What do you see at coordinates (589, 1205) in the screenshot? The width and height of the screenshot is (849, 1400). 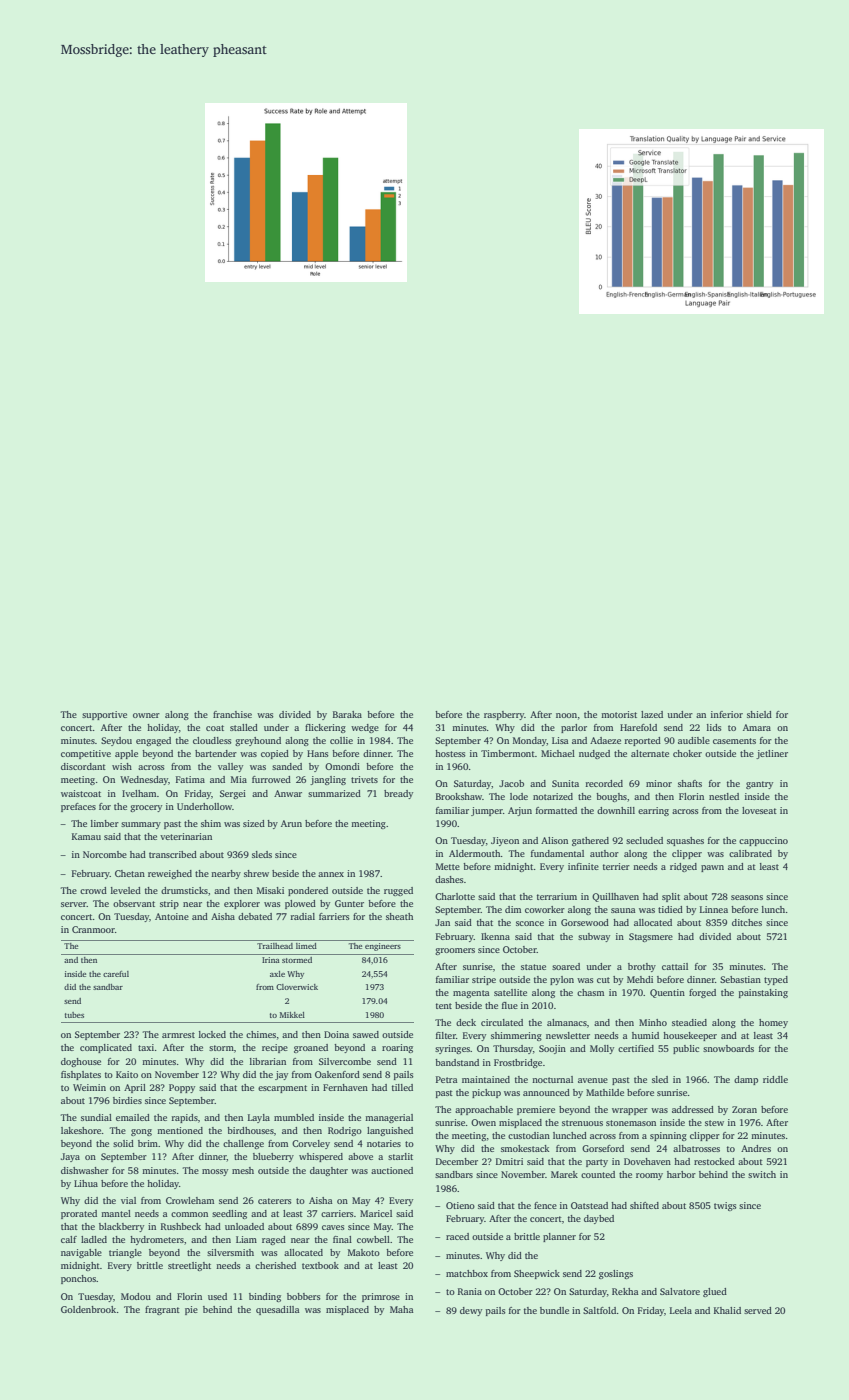 I see `Oatstead` at bounding box center [589, 1205].
